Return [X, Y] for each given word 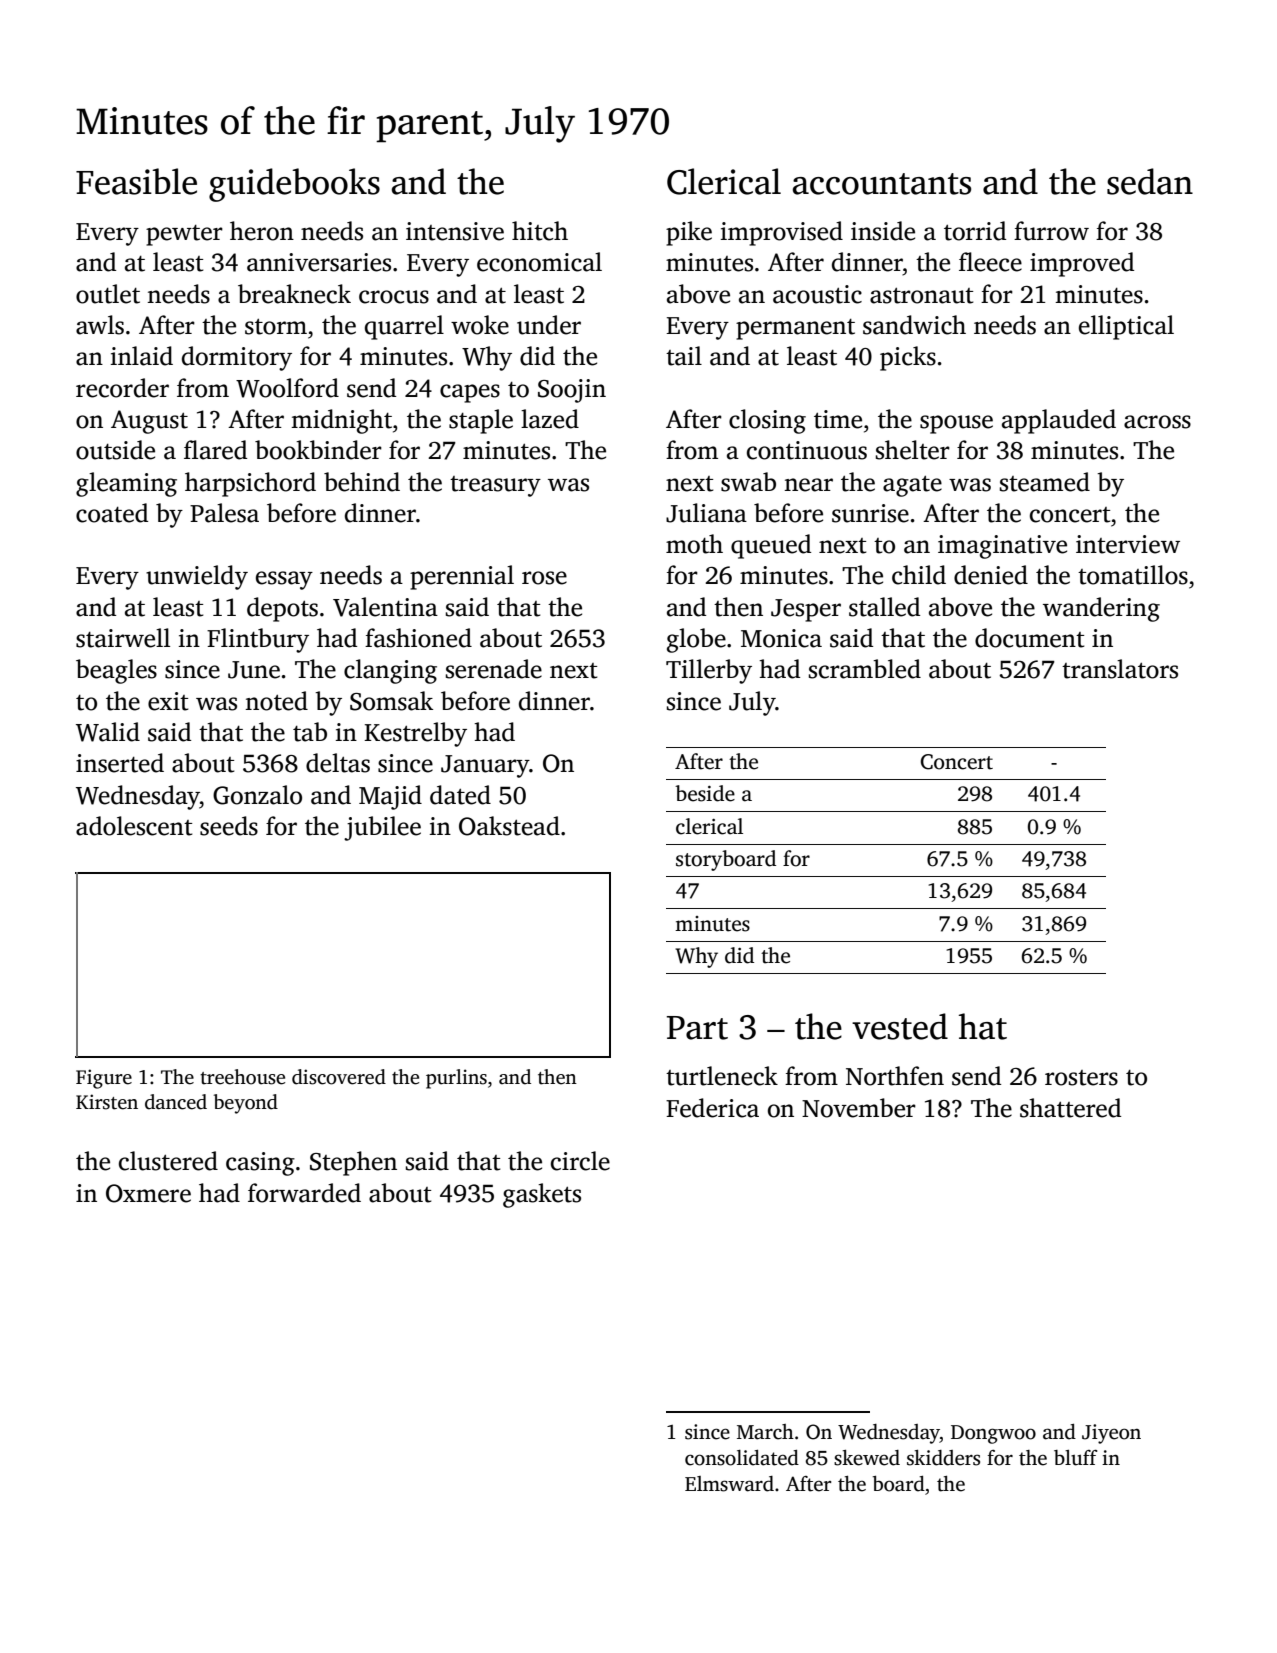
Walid [108, 732]
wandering [1101, 609]
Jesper [806, 610]
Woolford [287, 388]
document [1029, 638]
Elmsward [729, 1484]
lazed [550, 419]
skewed [867, 1458]
